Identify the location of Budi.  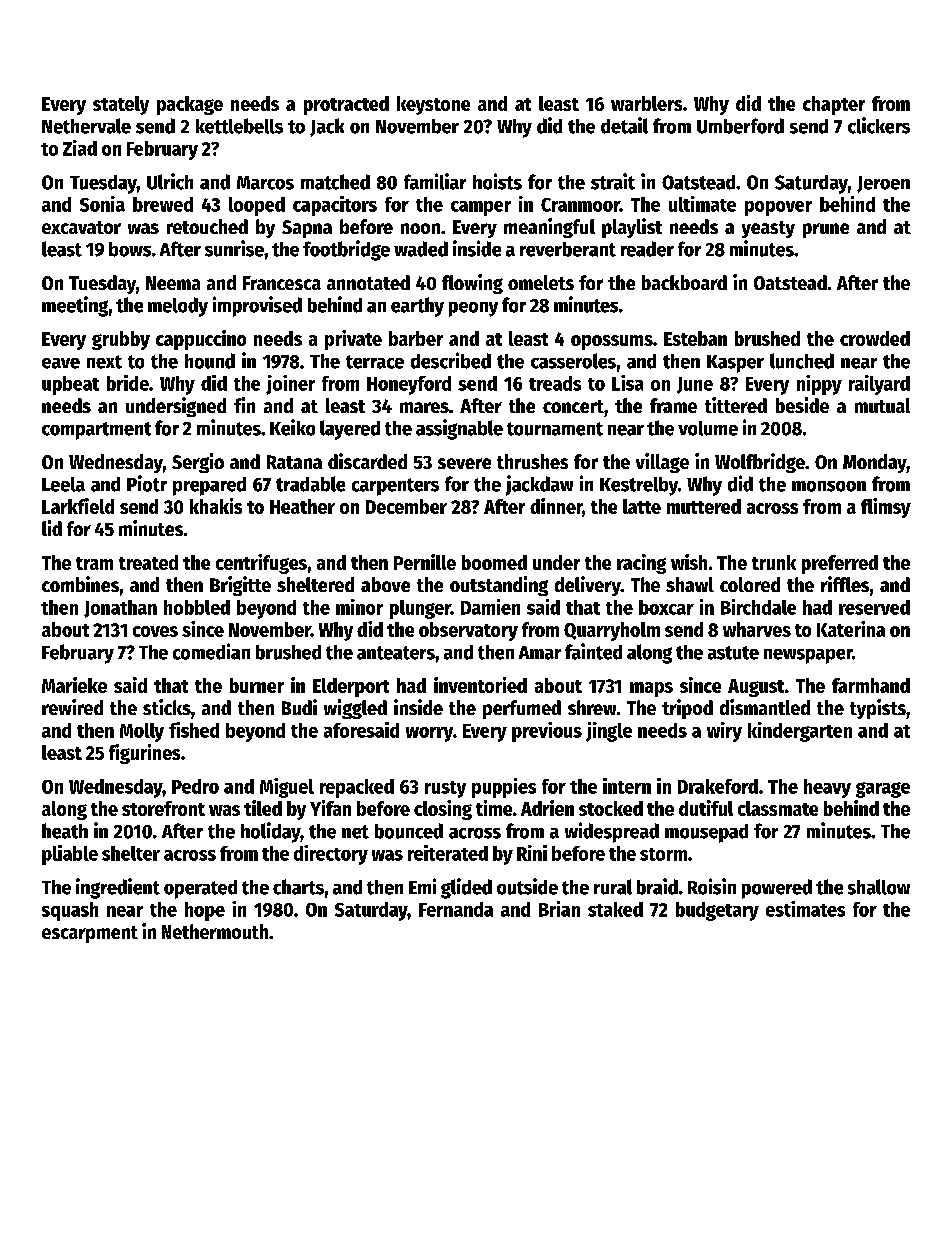
(299, 707).
